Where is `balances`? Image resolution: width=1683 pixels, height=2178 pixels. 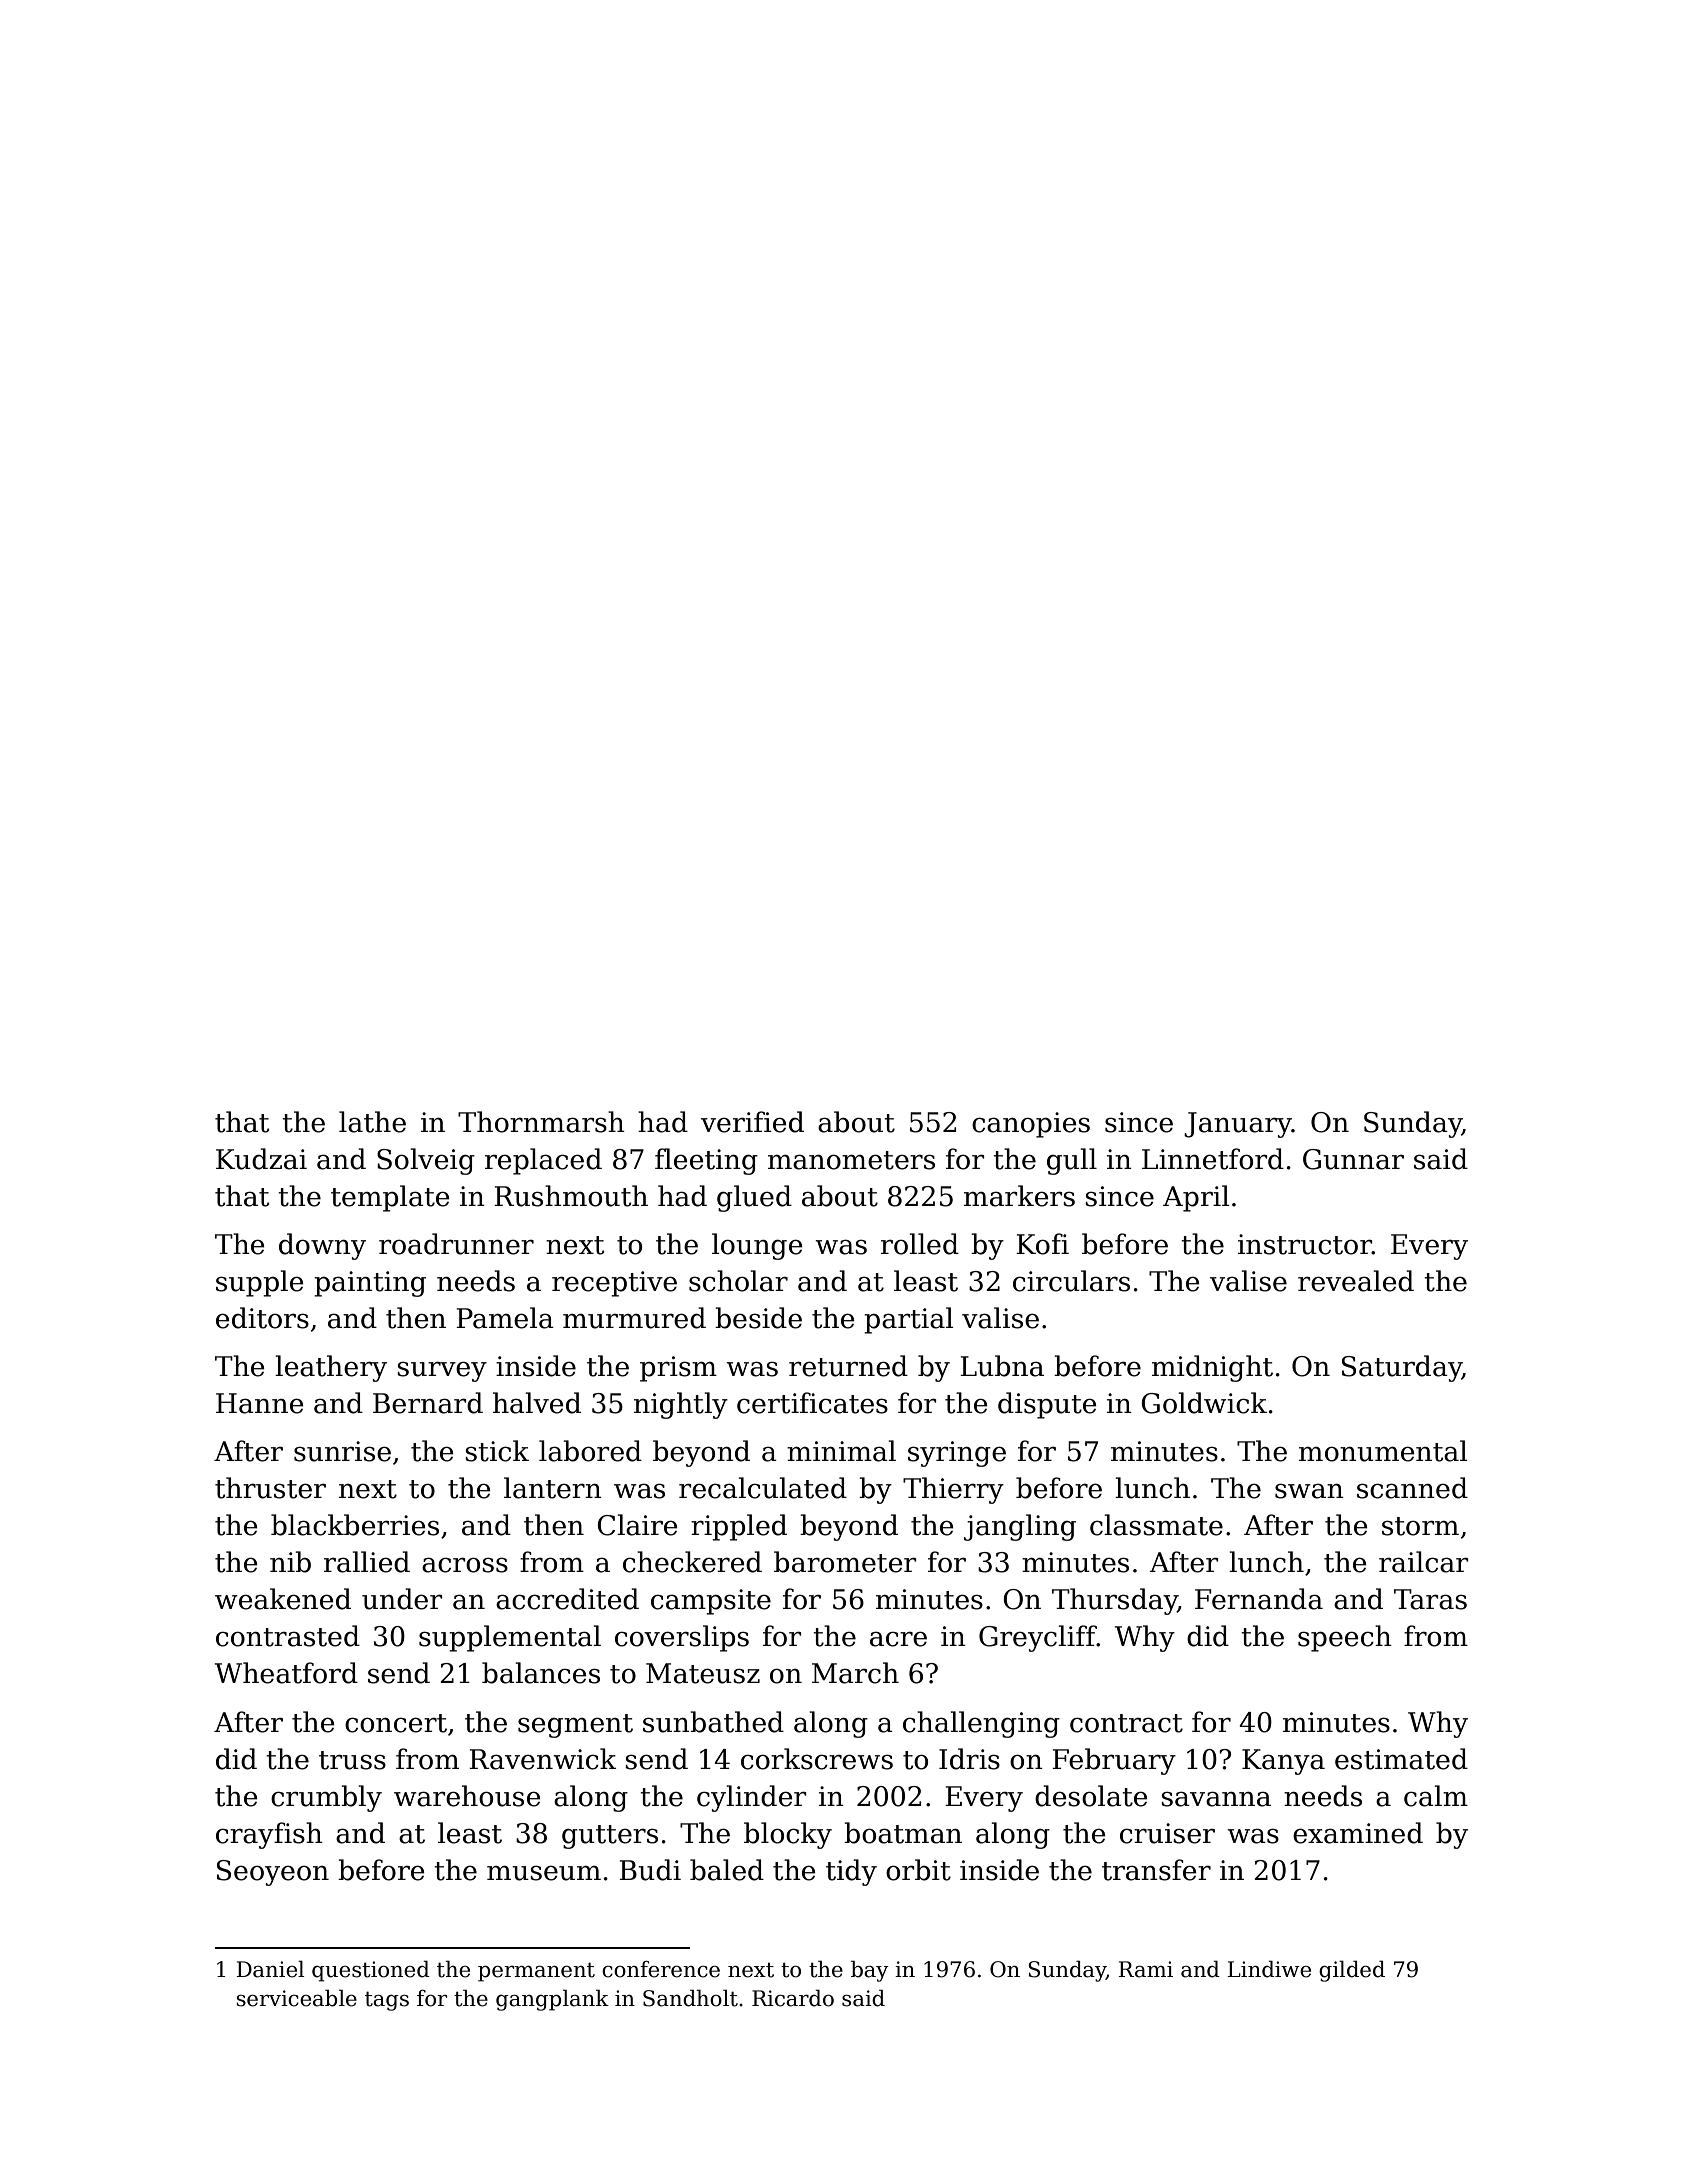
balances is located at coordinates (541, 1673).
